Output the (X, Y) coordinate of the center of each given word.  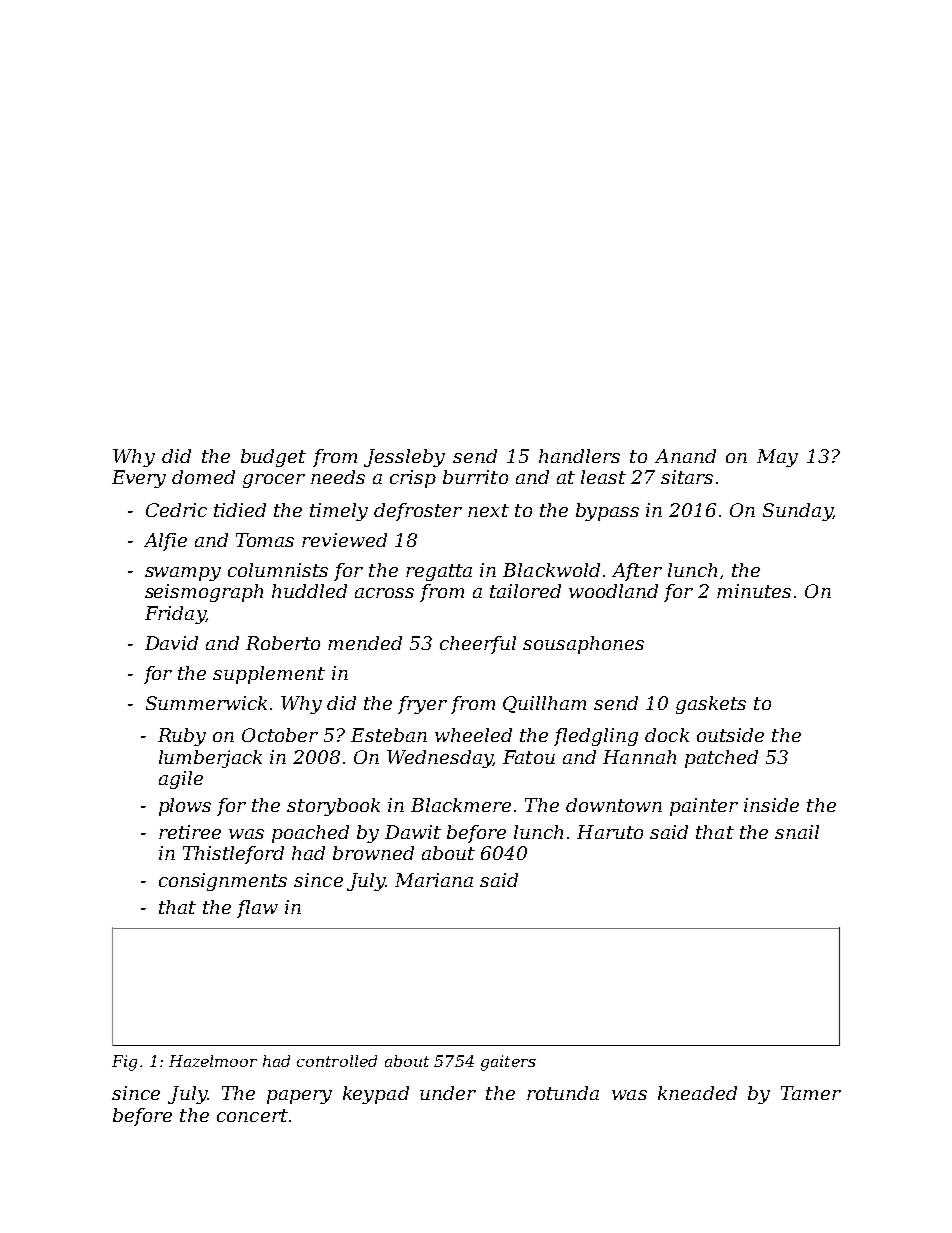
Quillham (544, 704)
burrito (475, 477)
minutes (754, 591)
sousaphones (583, 645)
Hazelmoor (213, 1061)
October (280, 735)
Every (139, 479)
